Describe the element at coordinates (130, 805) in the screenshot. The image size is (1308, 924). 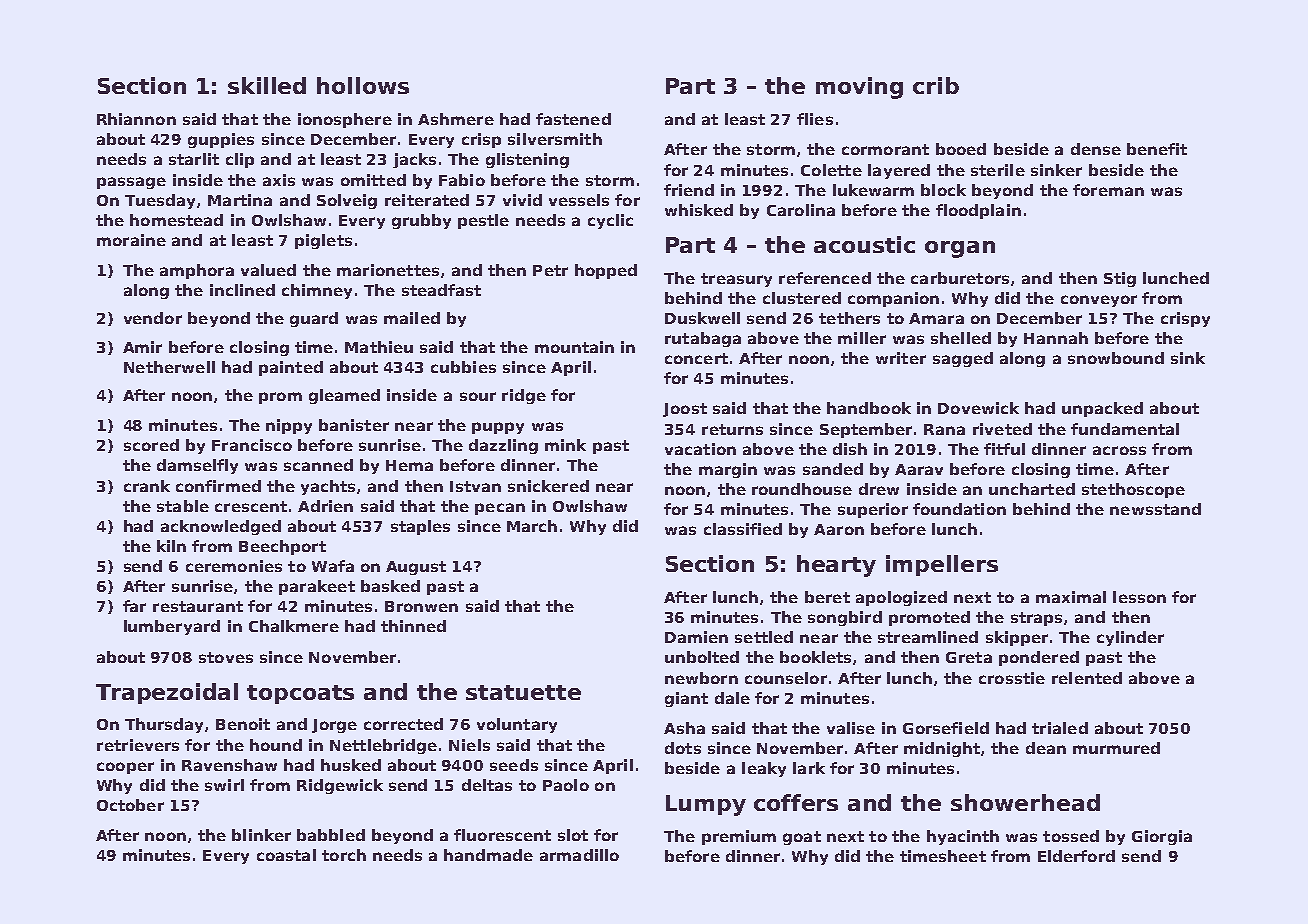
I see `October` at that location.
